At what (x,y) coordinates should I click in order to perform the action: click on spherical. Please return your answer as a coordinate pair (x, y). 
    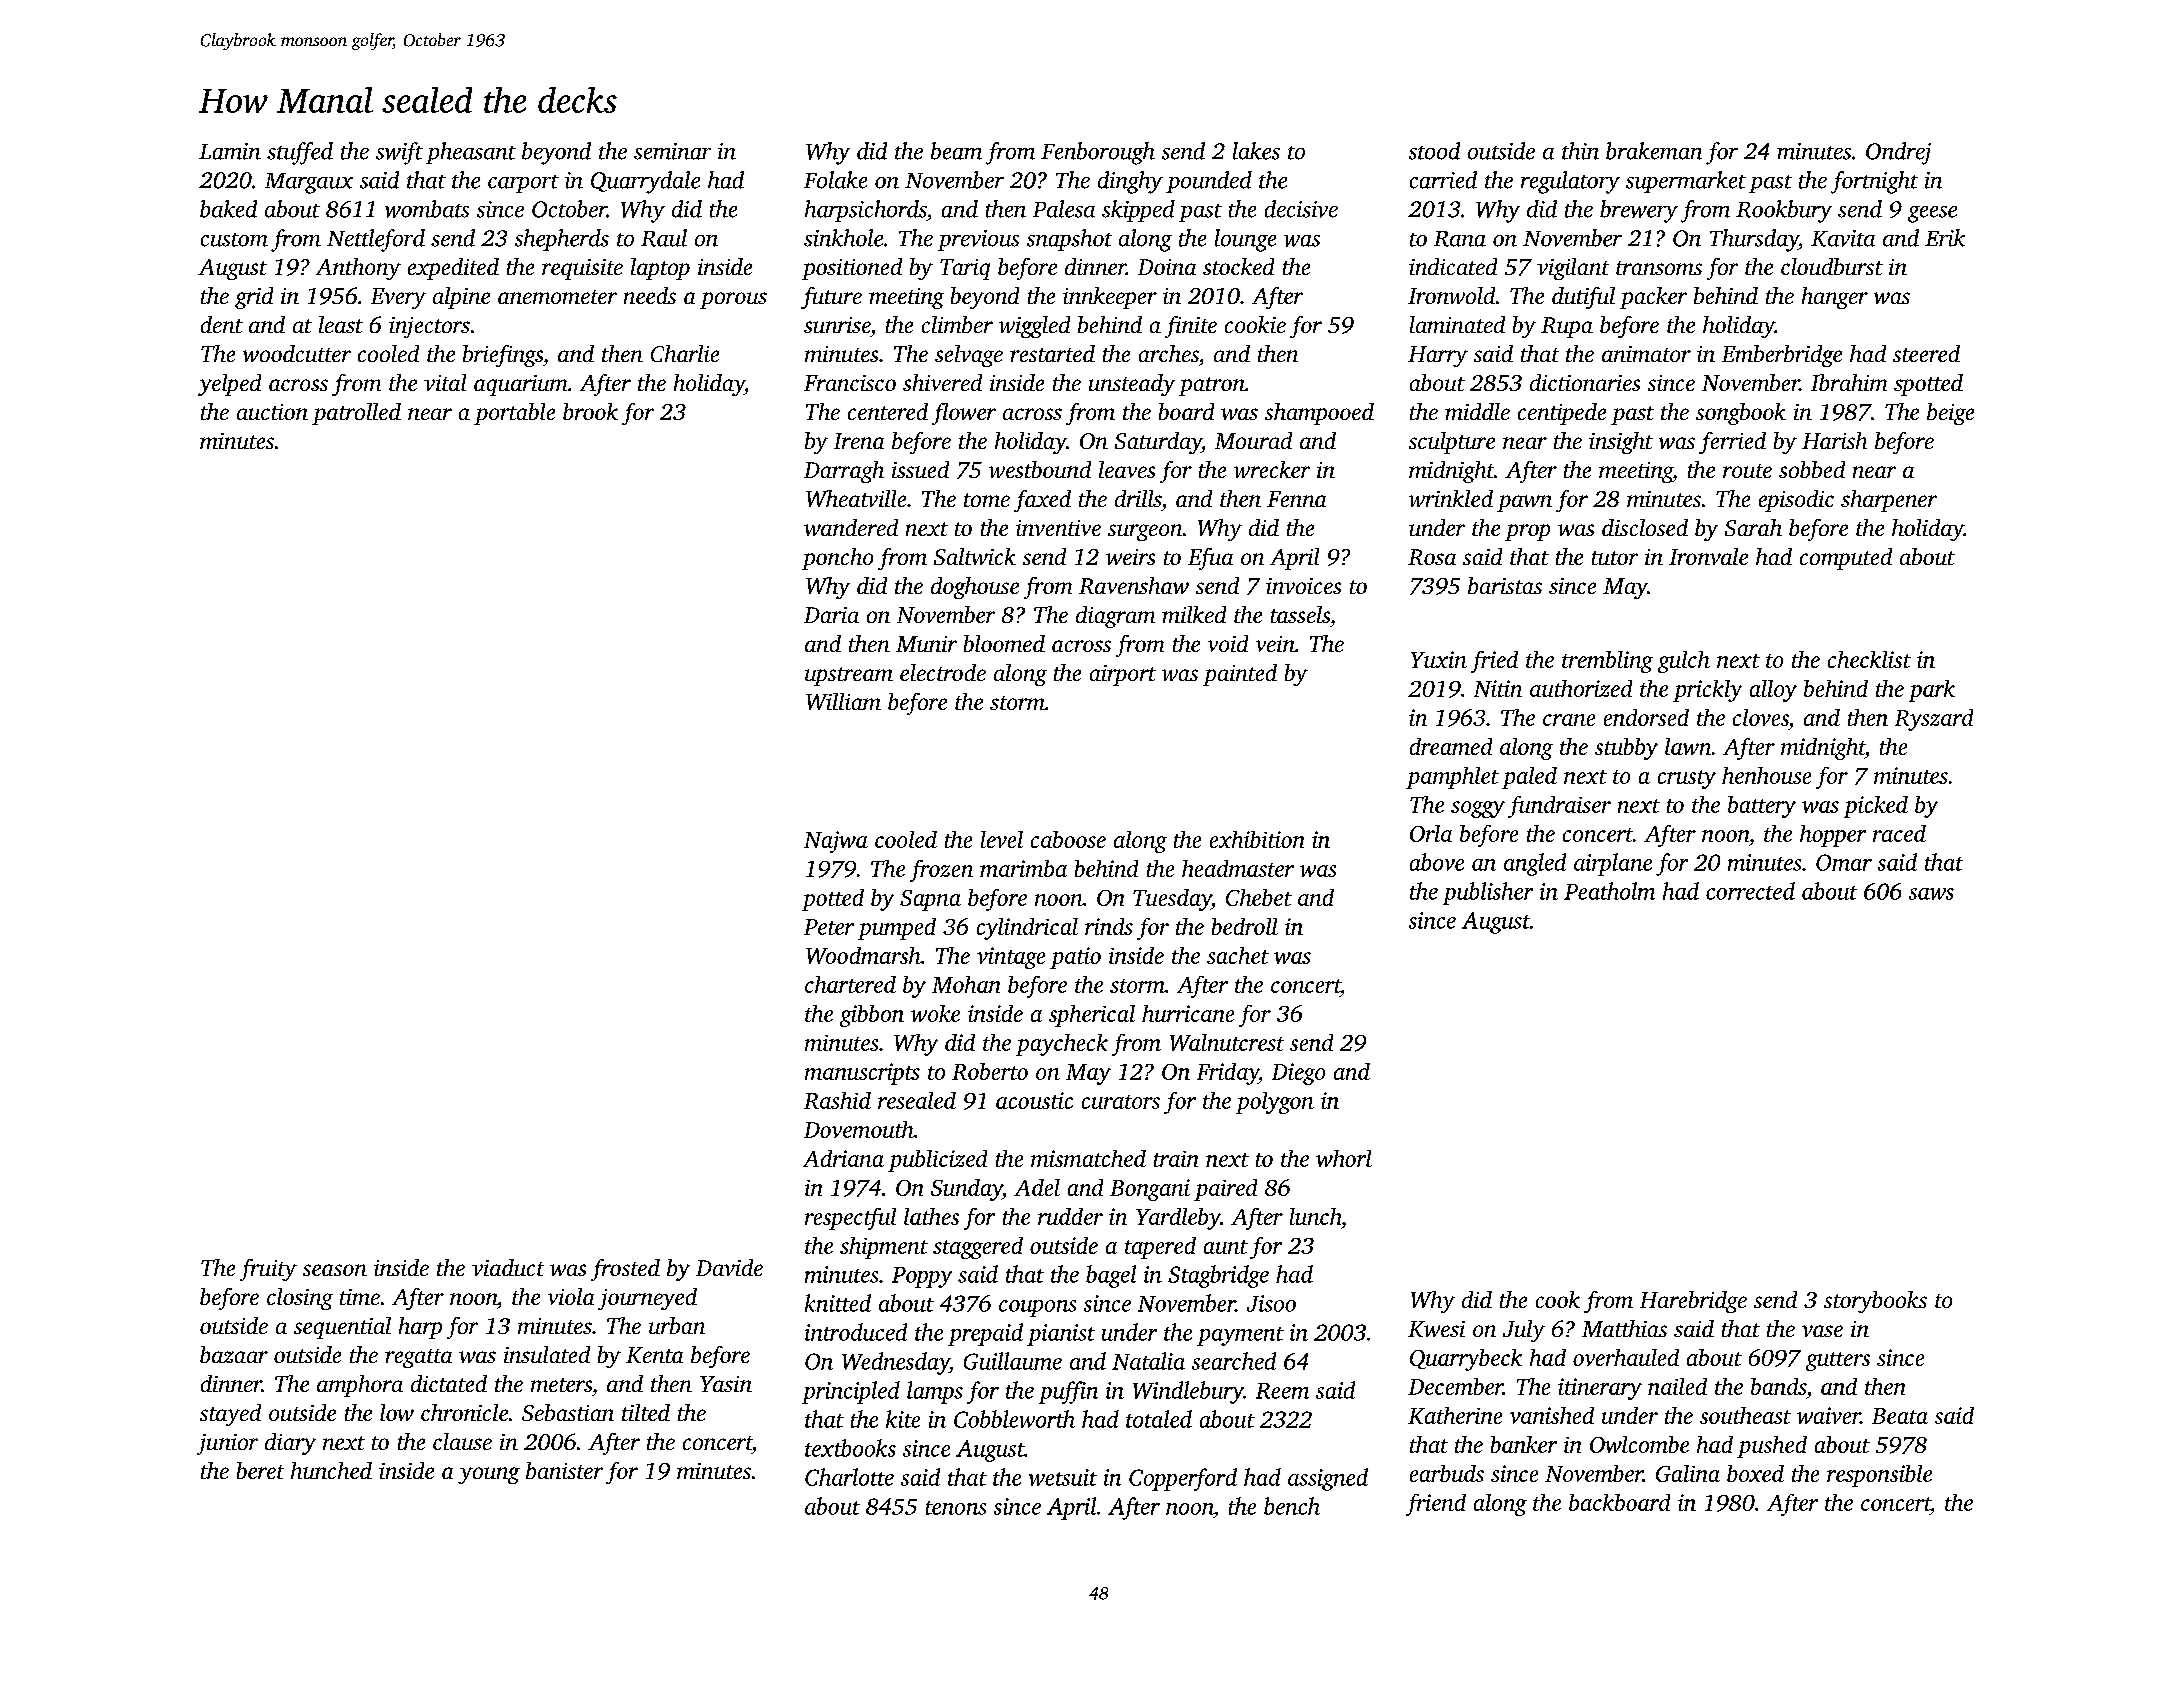
    Looking at the image, I should click on (1092, 1016).
